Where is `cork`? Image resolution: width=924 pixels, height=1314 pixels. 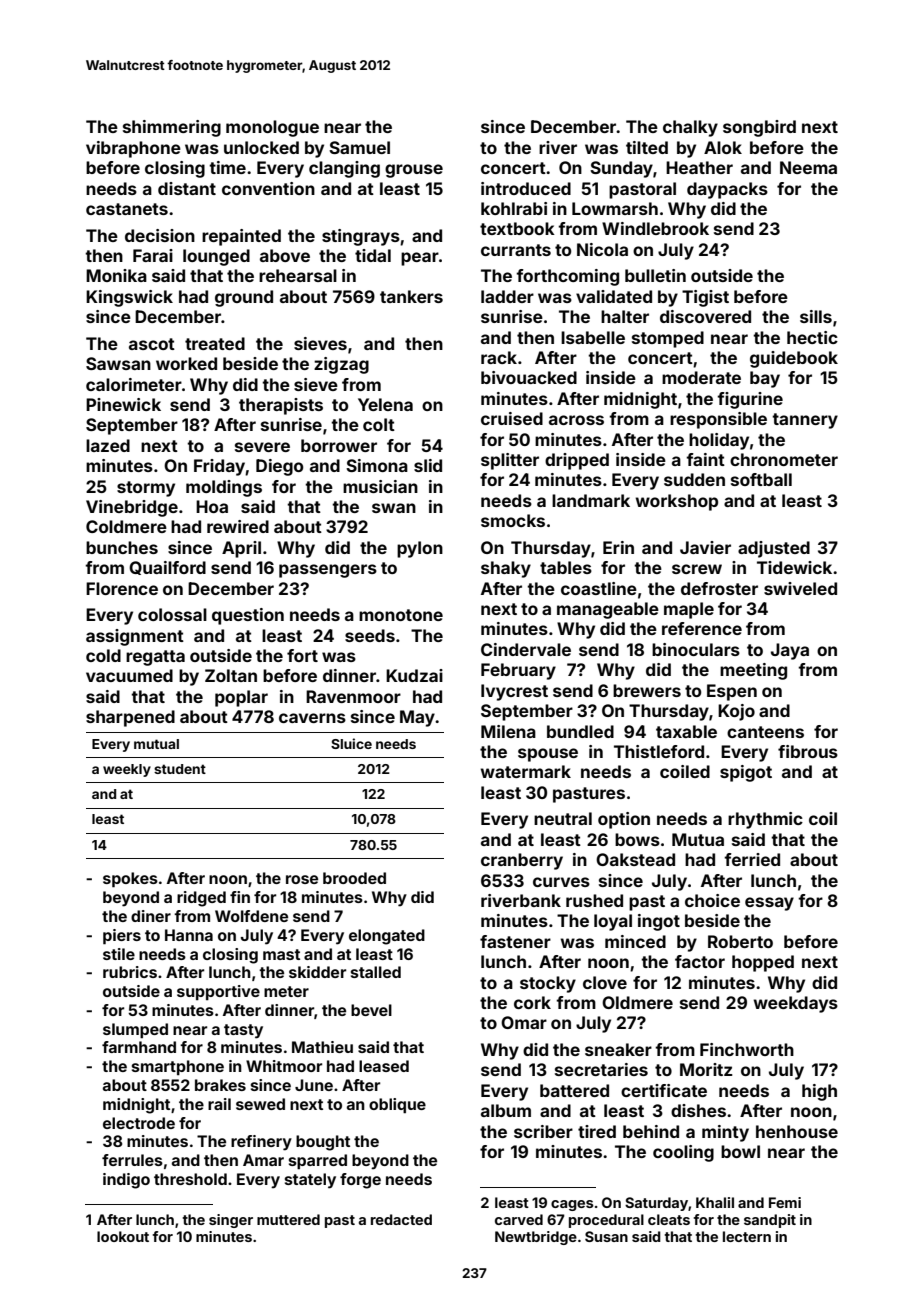 cork is located at coordinates (532, 1002).
